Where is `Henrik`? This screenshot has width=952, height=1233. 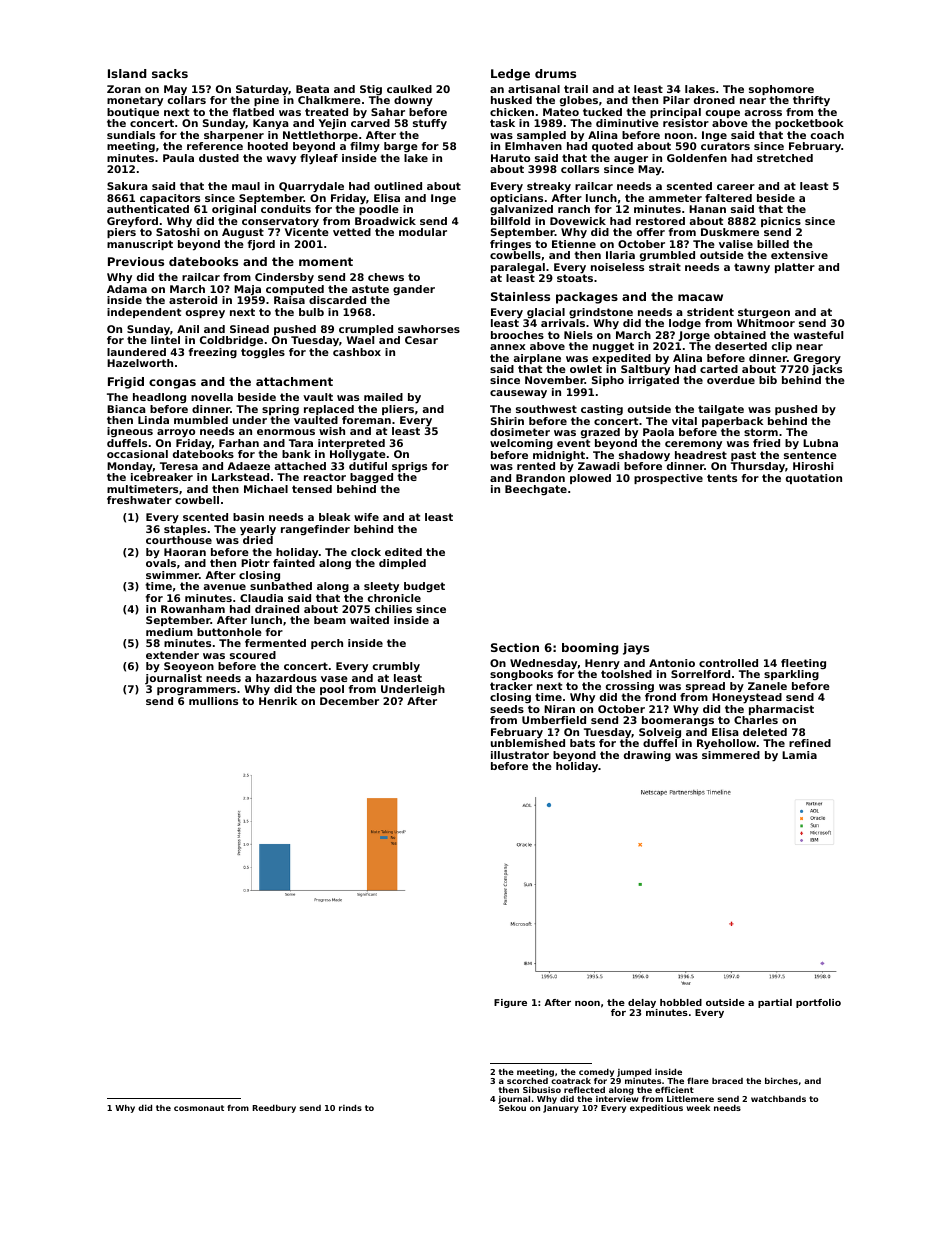 Henrik is located at coordinates (278, 701).
